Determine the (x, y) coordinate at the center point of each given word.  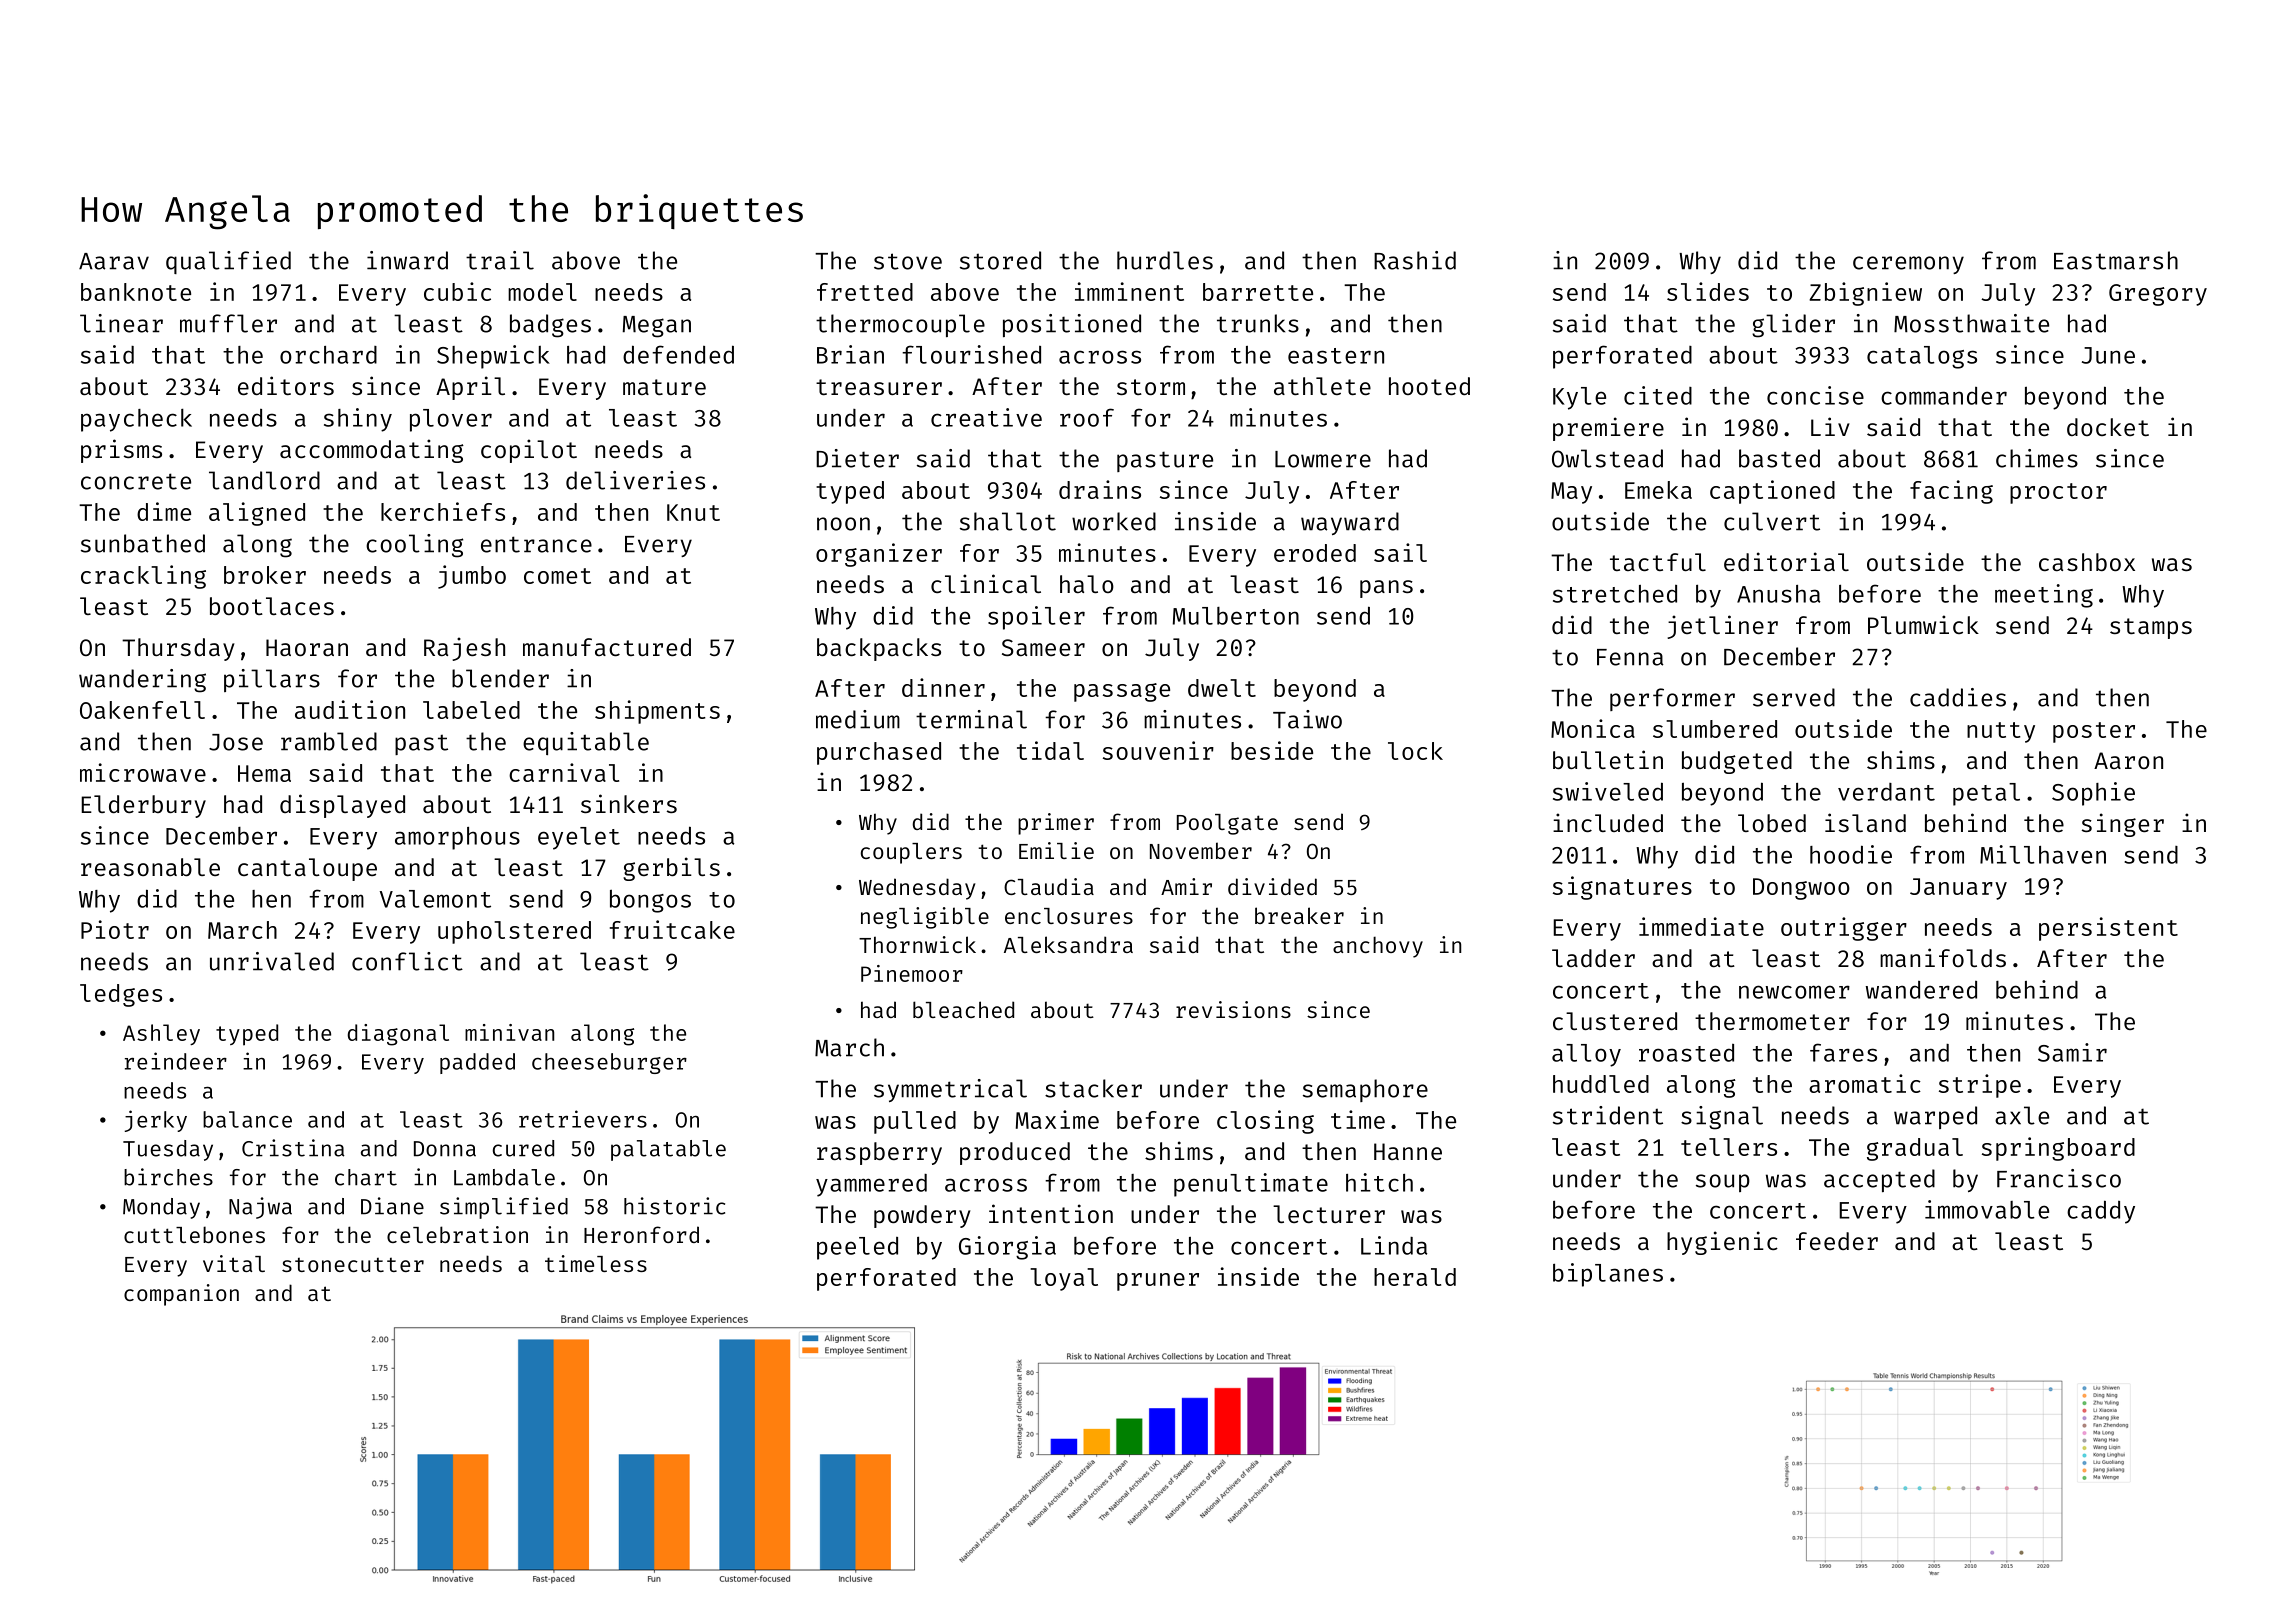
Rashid (1415, 260)
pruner (1158, 1282)
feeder (1837, 1241)
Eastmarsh (2116, 260)
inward (407, 260)
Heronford (641, 1234)
